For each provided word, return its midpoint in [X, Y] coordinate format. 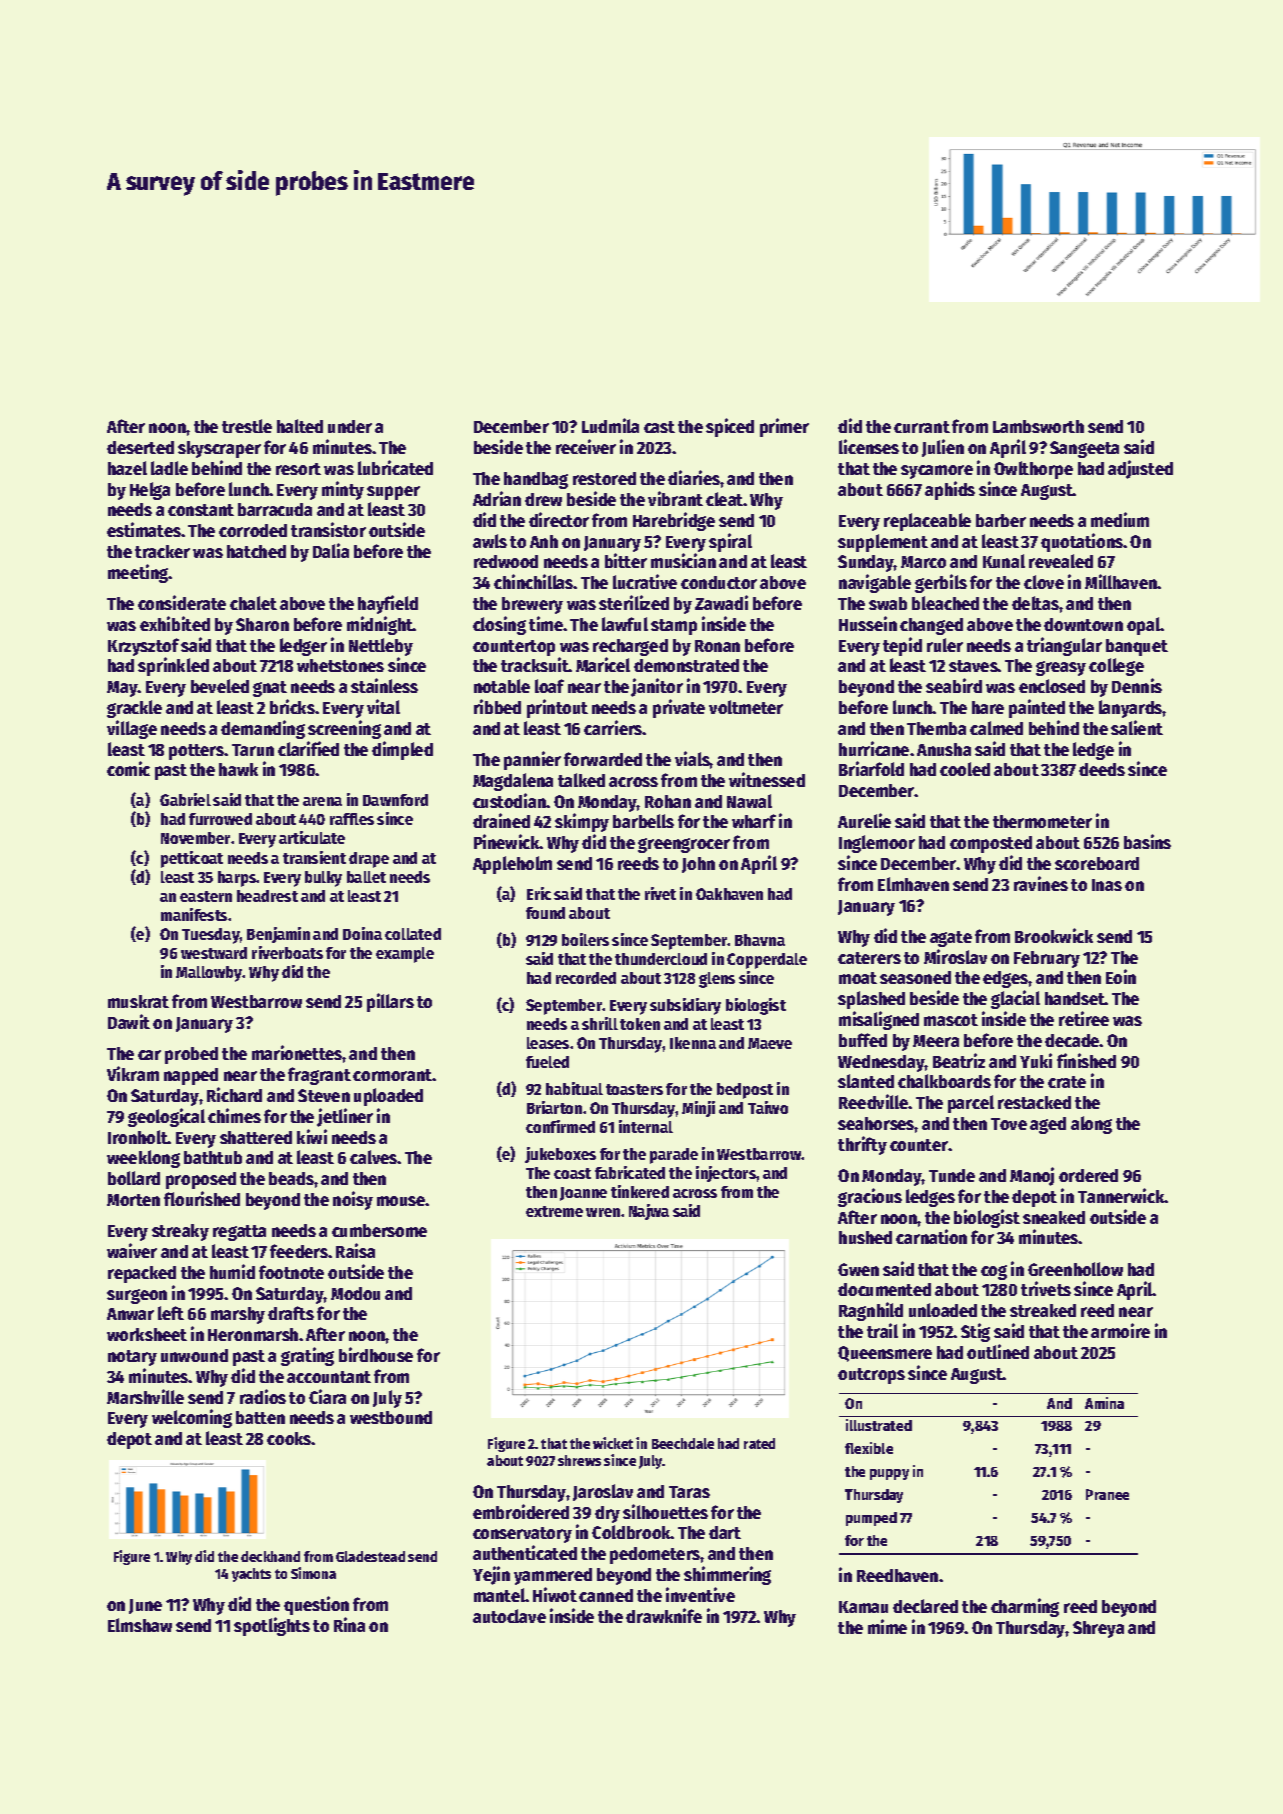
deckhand [270, 1556]
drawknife [664, 1615]
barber [1001, 520]
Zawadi [721, 602]
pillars [390, 1002]
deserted [140, 447]
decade [1072, 1040]
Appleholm [512, 865]
